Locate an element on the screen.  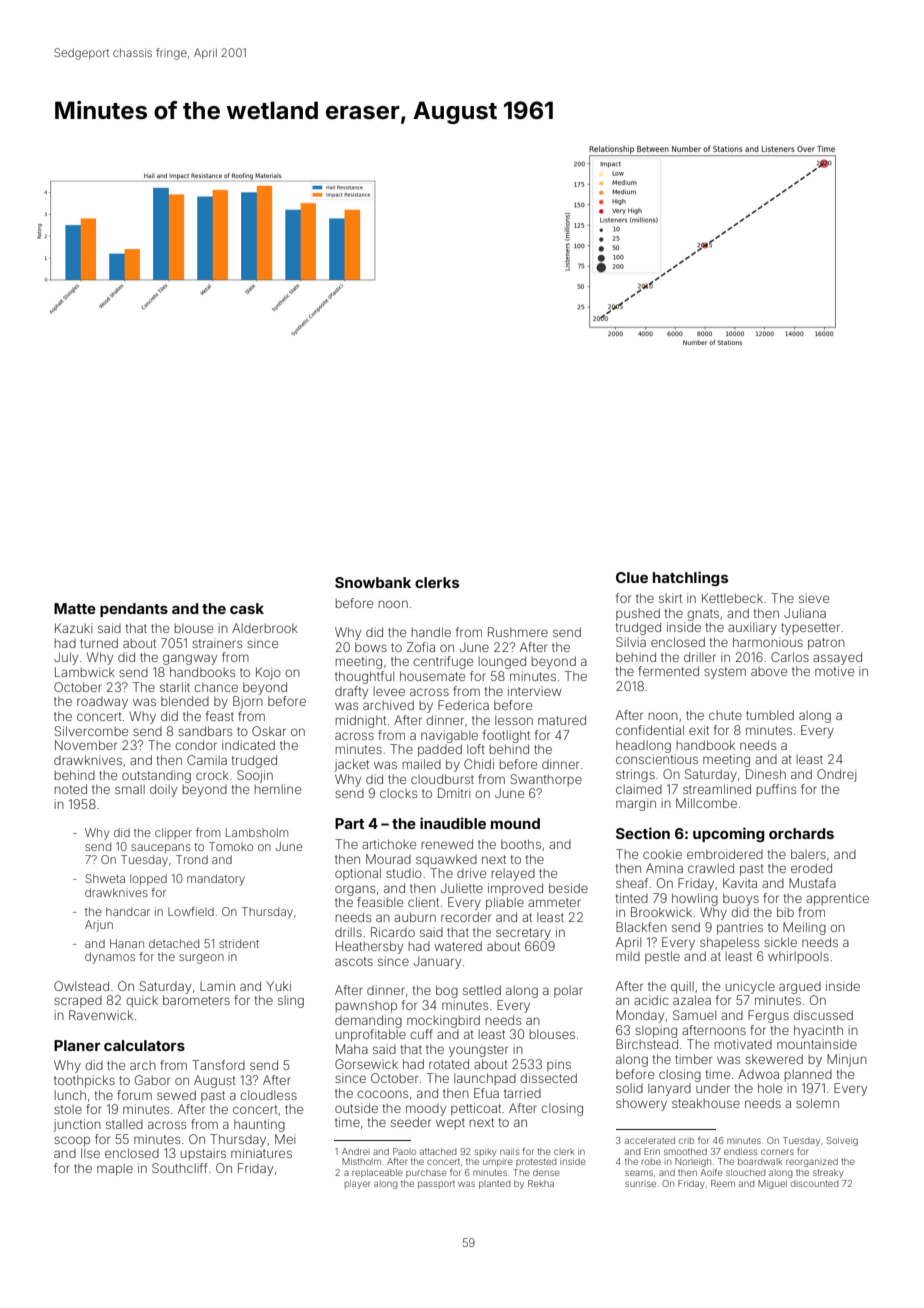
secretary is located at coordinates (523, 934).
